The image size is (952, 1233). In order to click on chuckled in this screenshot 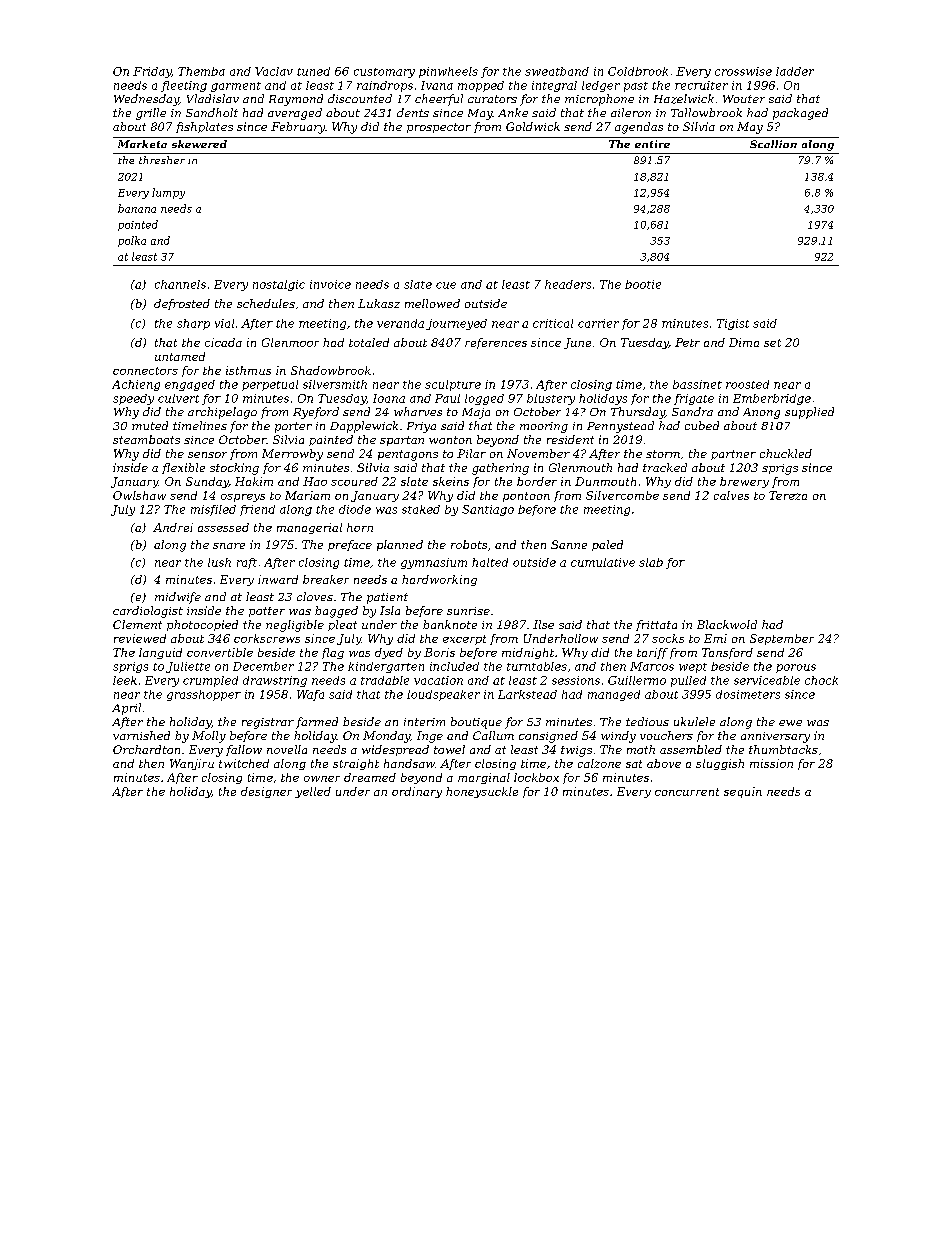, I will do `click(786, 453)`.
